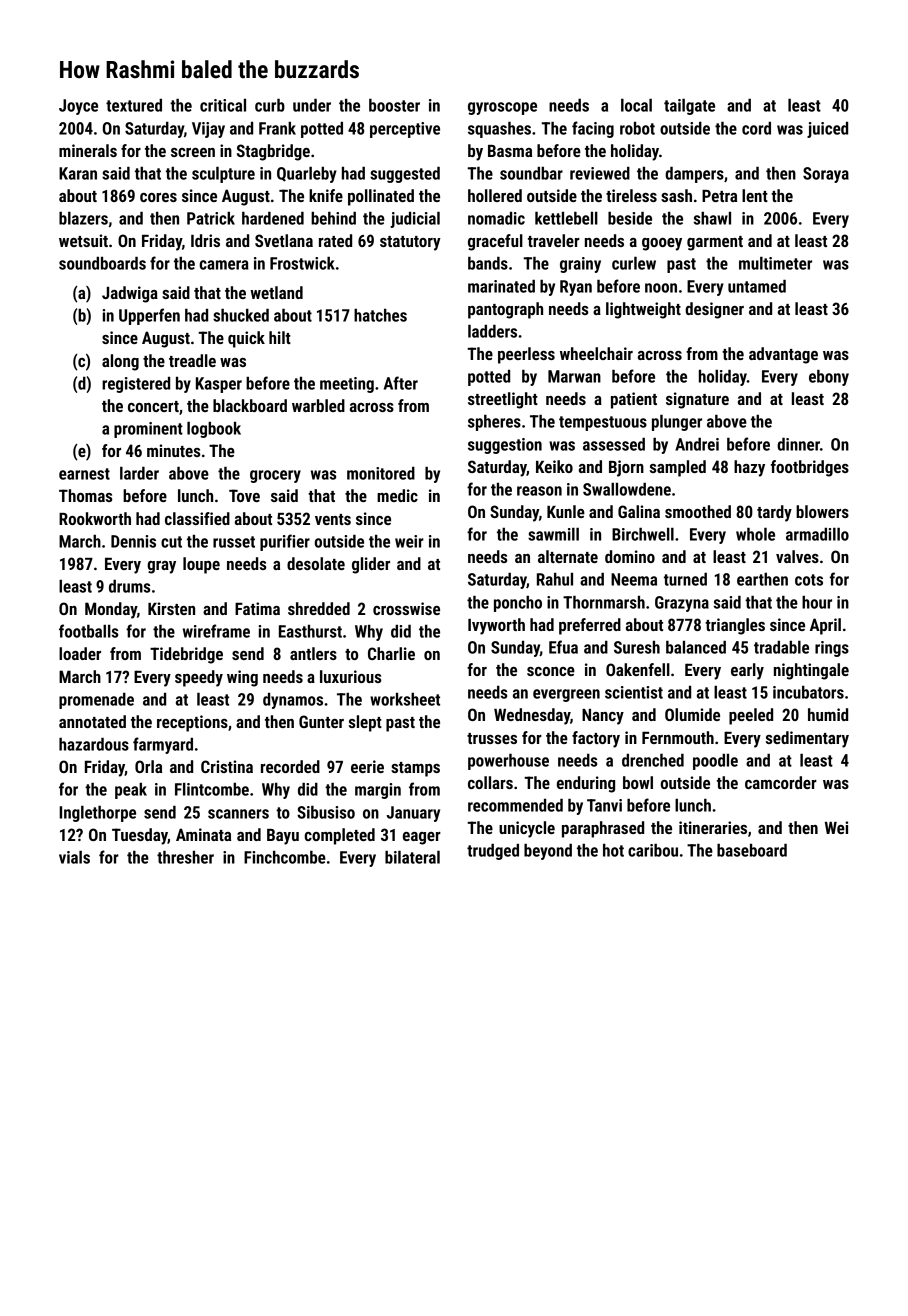  What do you see at coordinates (394, 105) in the page?
I see `booster` at bounding box center [394, 105].
